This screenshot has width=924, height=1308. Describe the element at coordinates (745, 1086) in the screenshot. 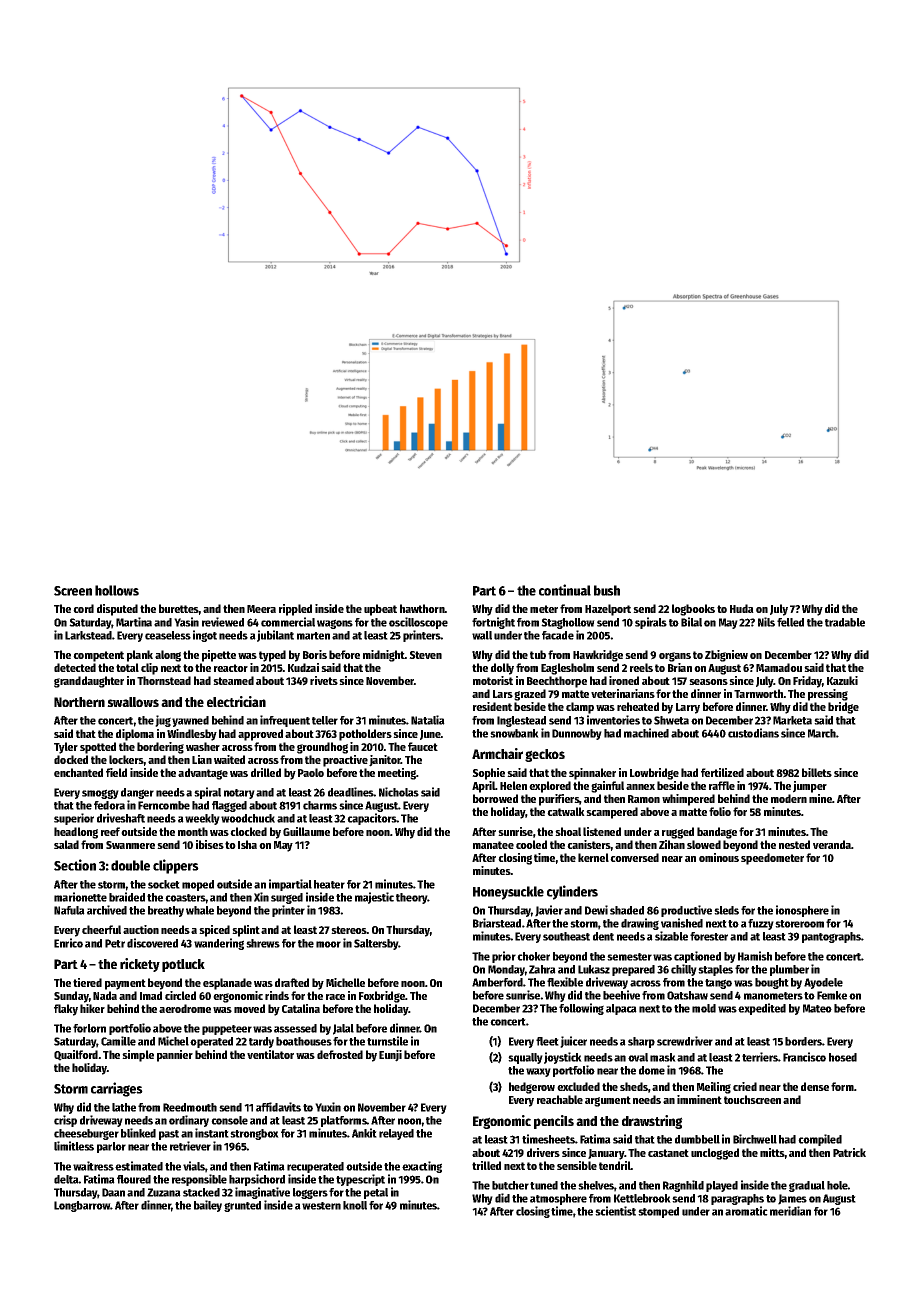

I see `cried` at that location.
